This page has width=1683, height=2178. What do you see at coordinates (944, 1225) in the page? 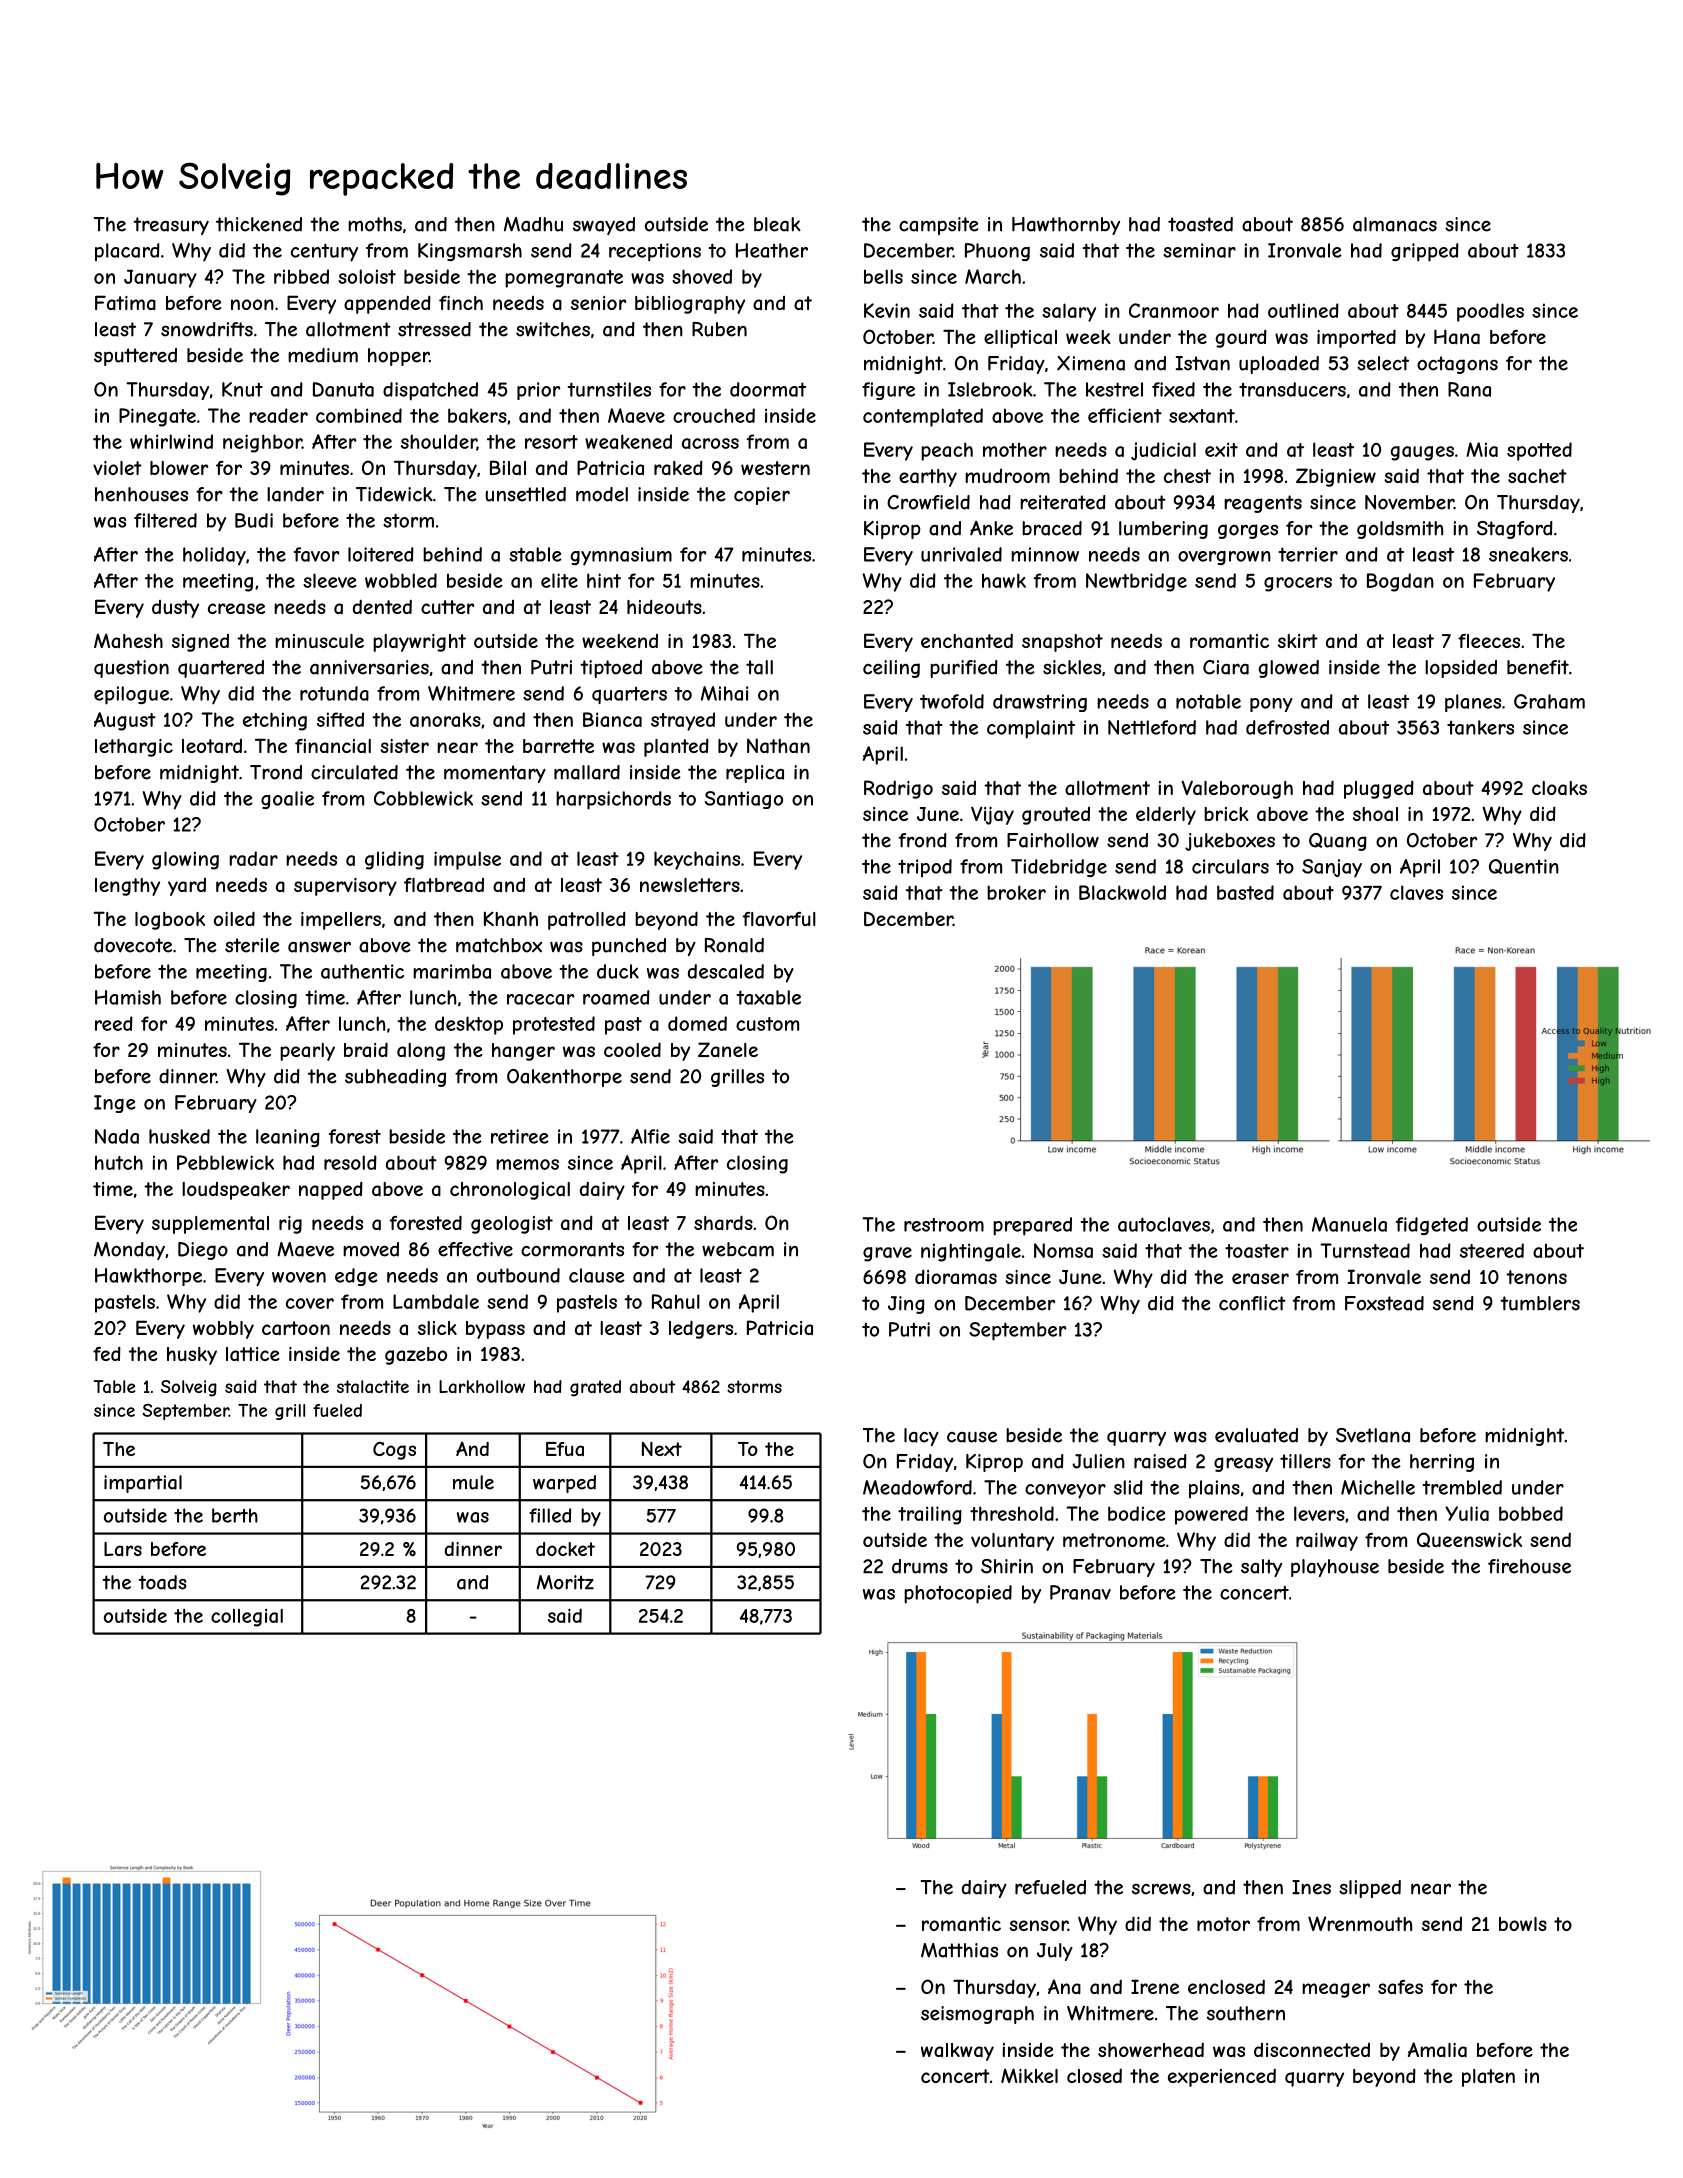
I see `restroom` at bounding box center [944, 1225].
